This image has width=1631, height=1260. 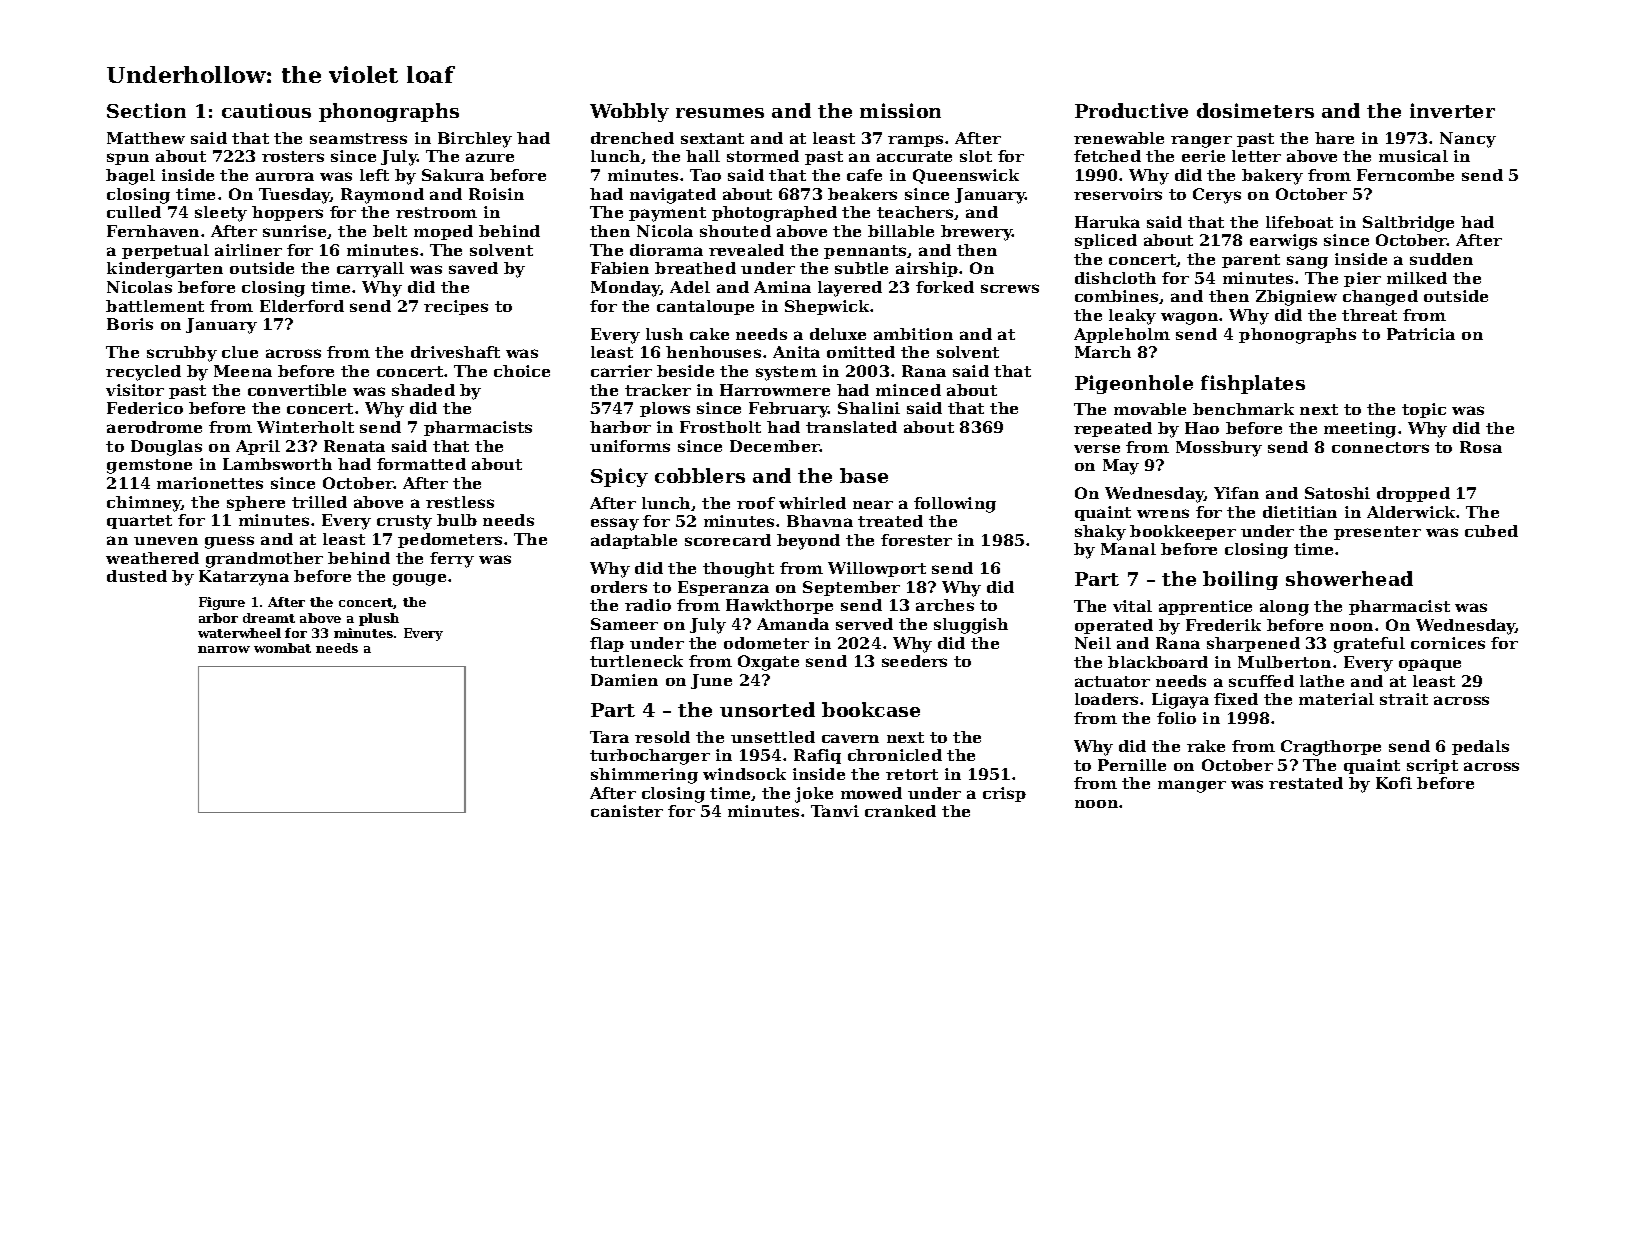 What do you see at coordinates (1192, 786) in the image?
I see `manger` at bounding box center [1192, 786].
